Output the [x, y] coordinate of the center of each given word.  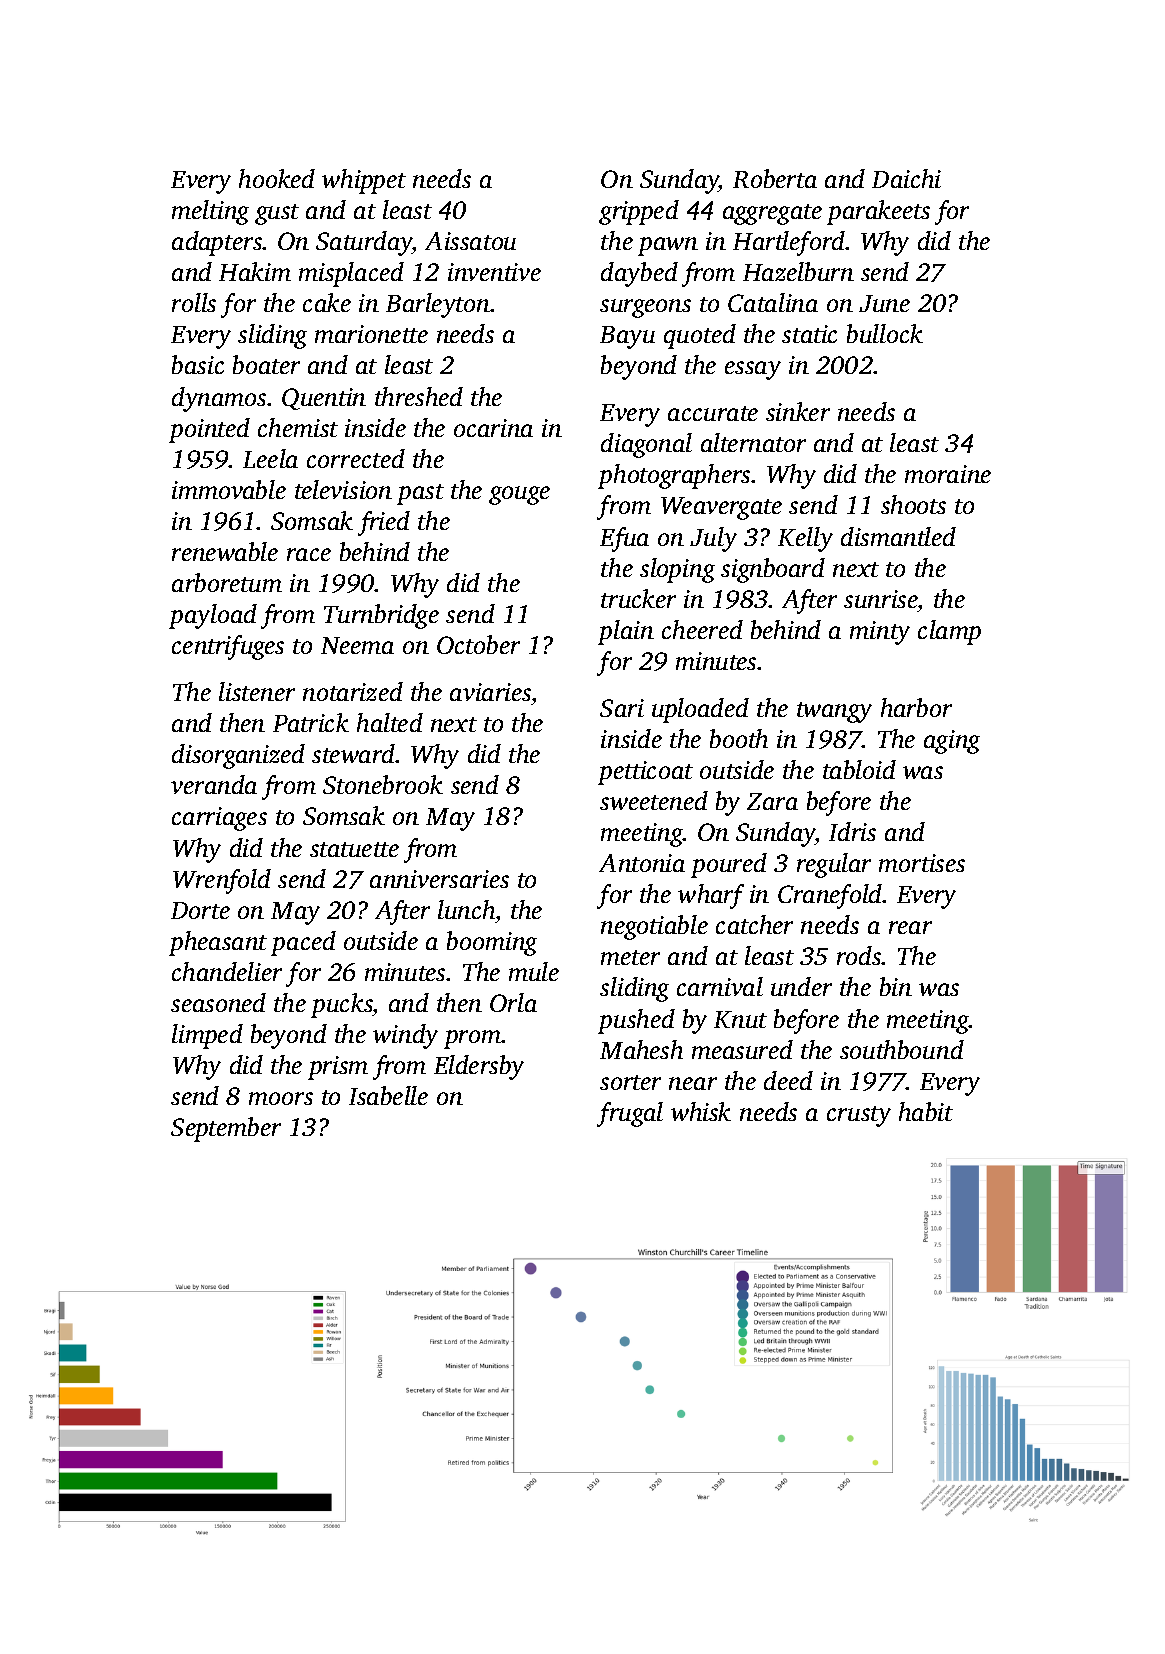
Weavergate [721, 508]
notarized [353, 691]
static [809, 334]
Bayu [627, 337]
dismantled [898, 536]
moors [281, 1098]
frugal [630, 1114]
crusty [859, 1116]
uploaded [700, 710]
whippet [364, 181]
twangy [834, 712]
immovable [229, 489]
